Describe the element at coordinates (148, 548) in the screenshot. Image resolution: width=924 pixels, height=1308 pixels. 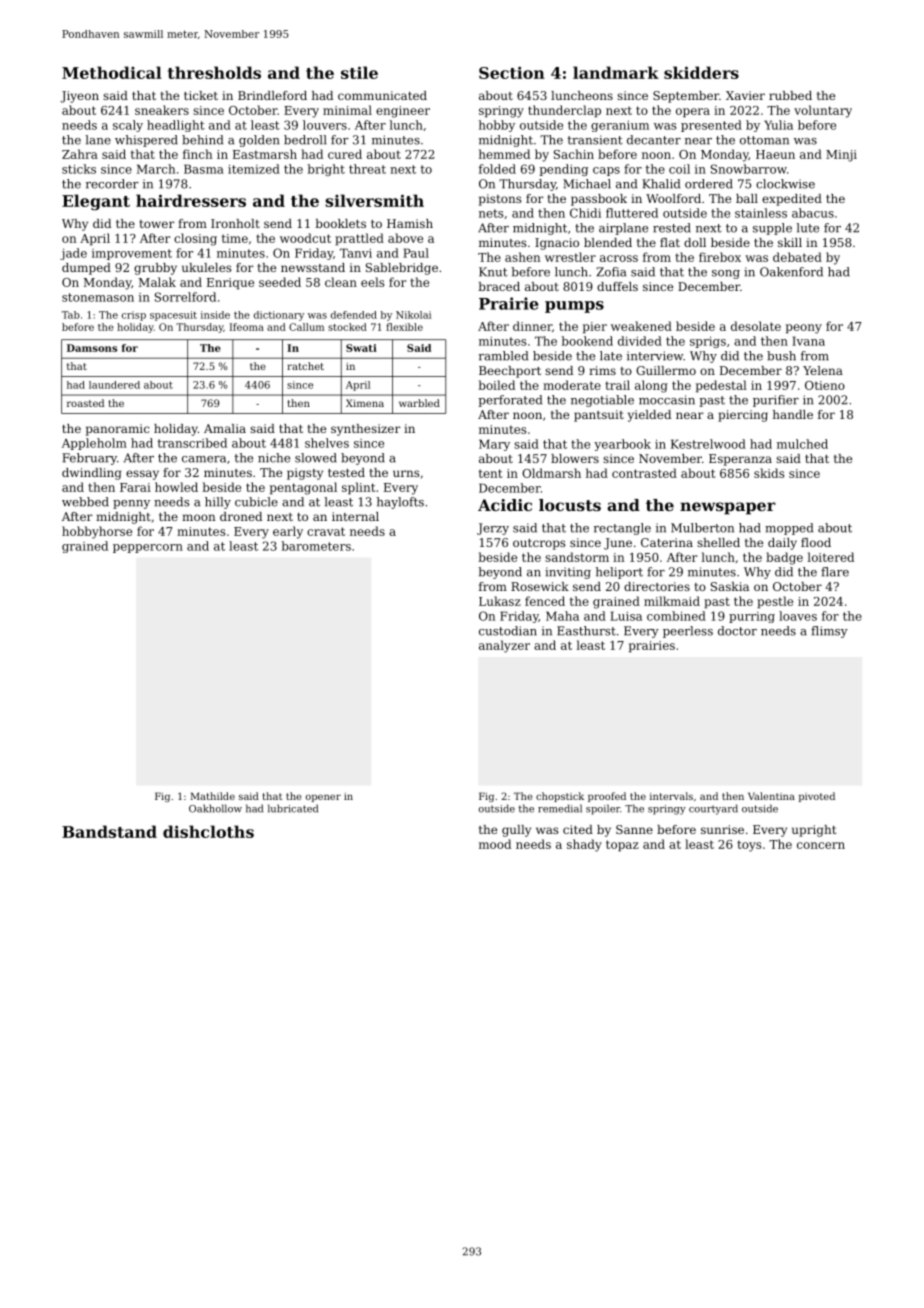
I see `peppercorn` at that location.
